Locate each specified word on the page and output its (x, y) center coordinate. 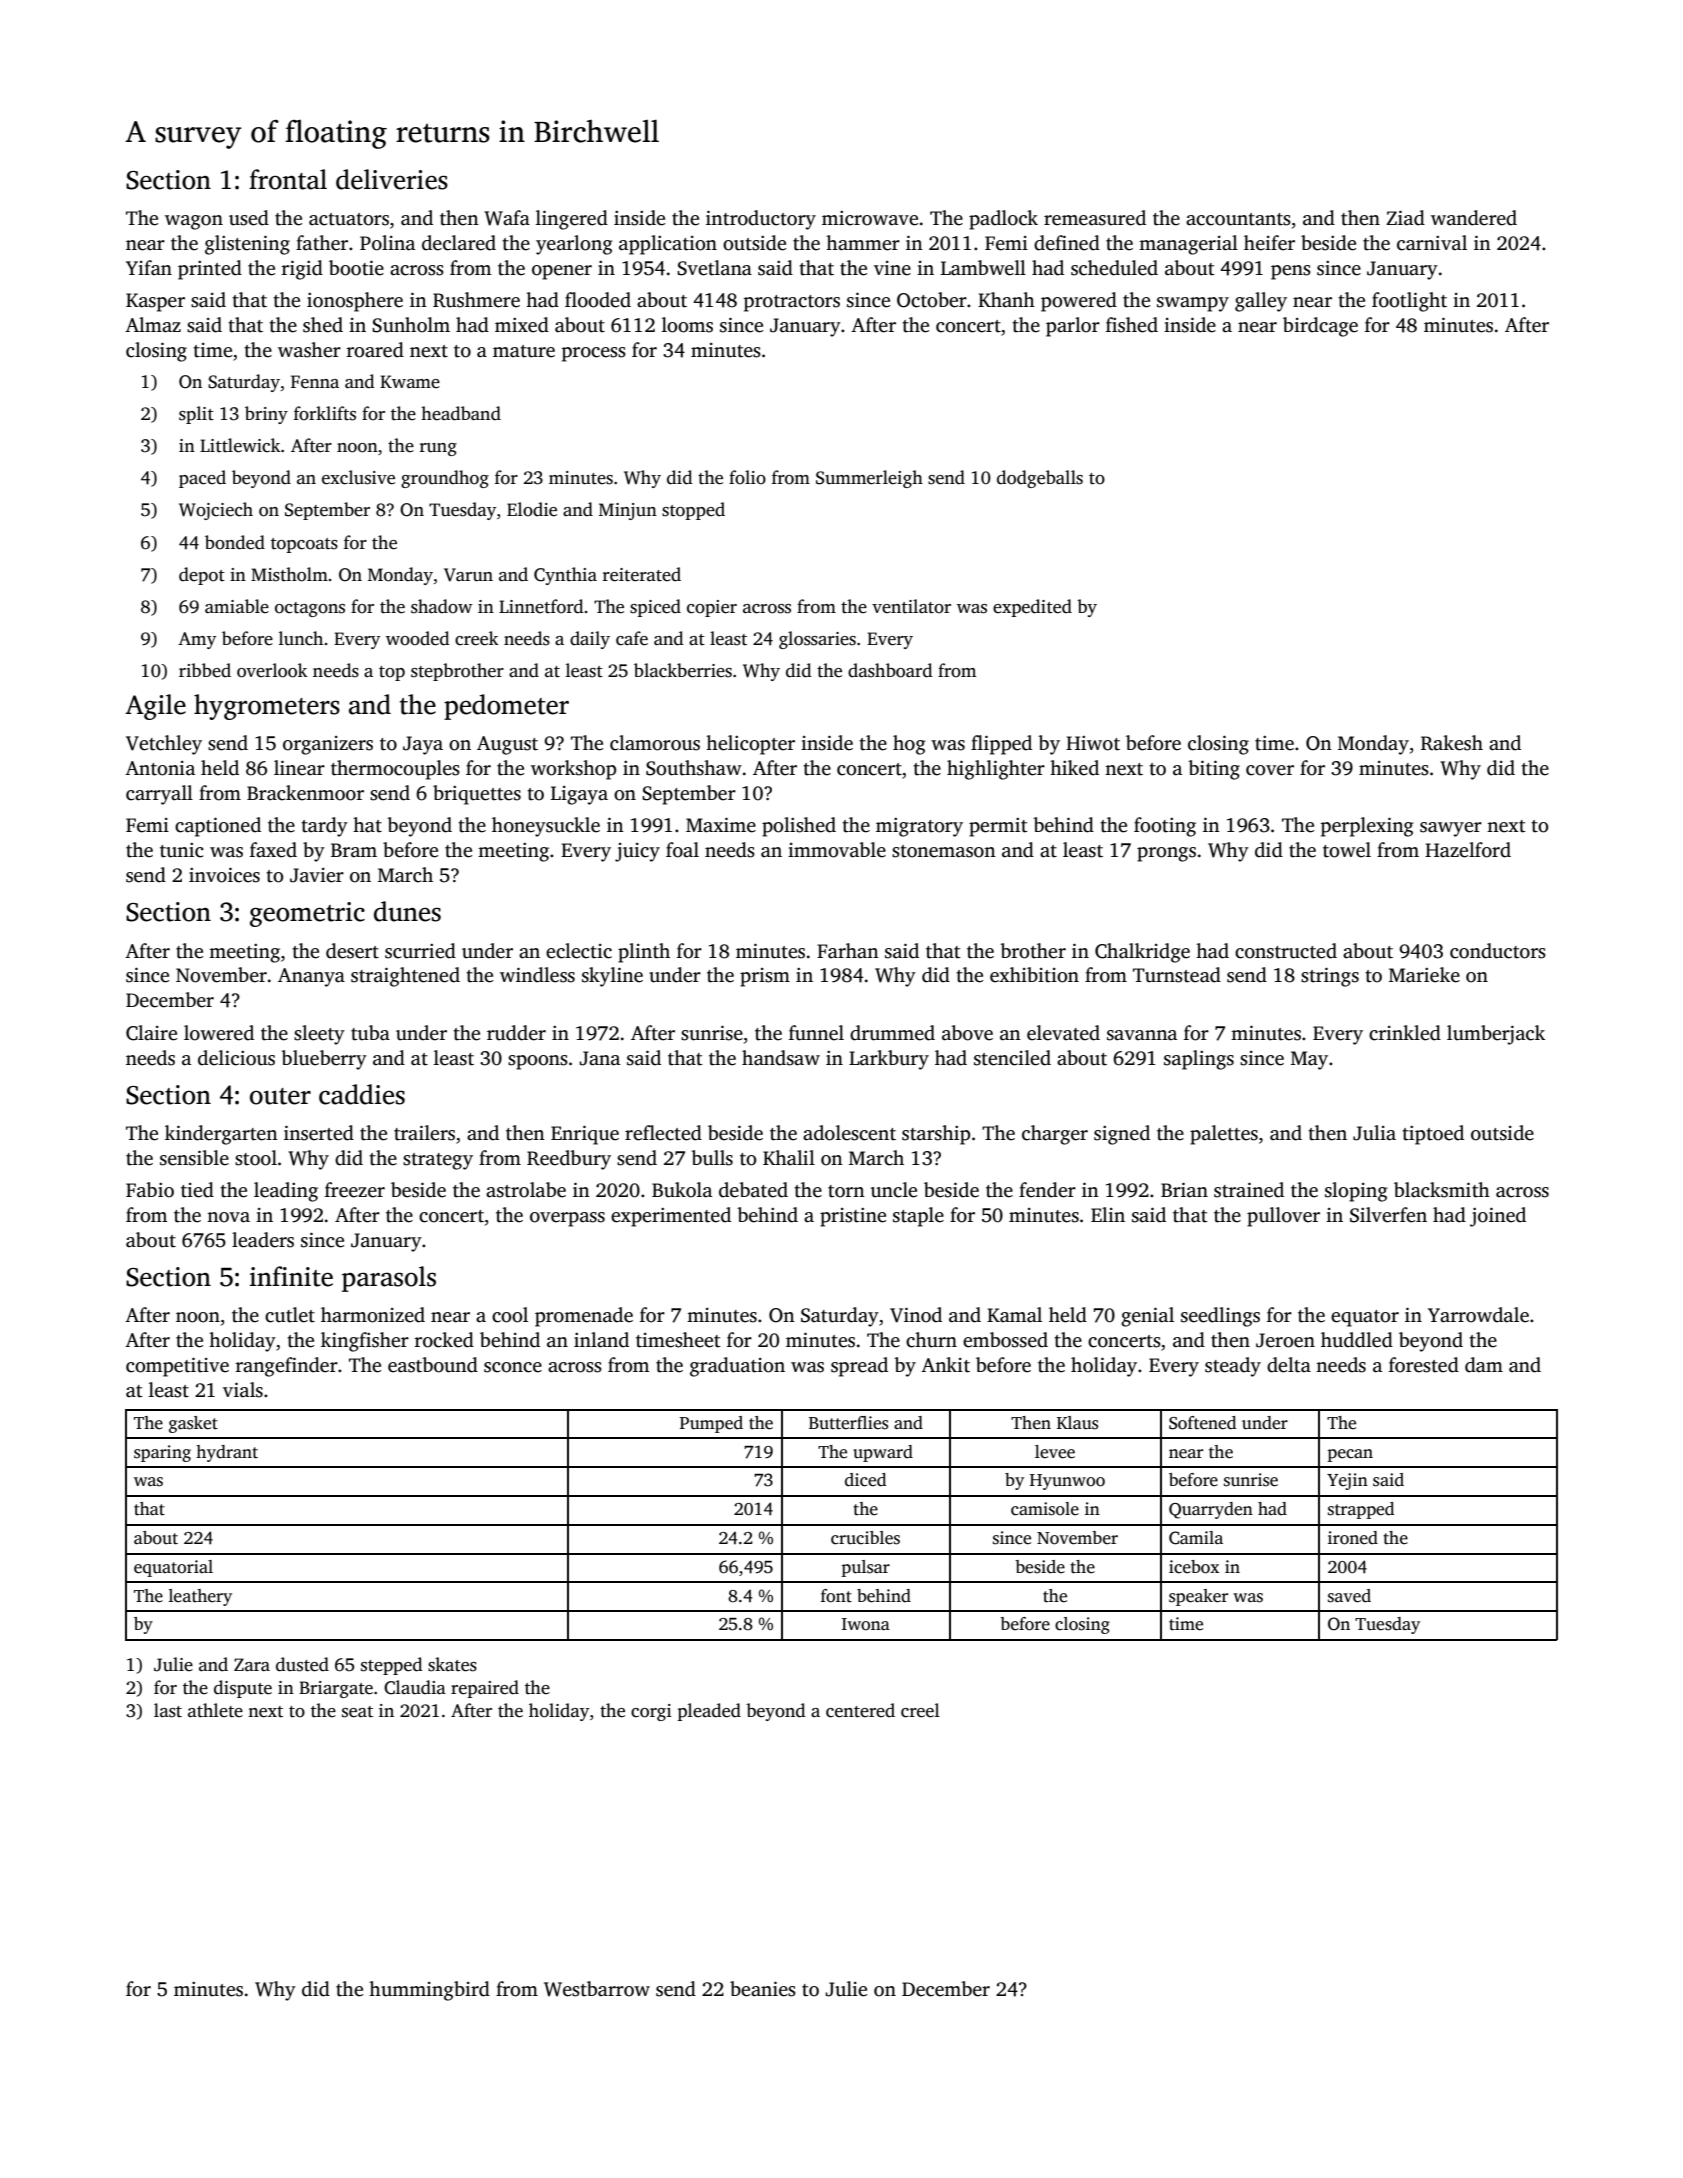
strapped (1361, 1510)
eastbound (433, 1365)
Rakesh (1452, 743)
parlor (1073, 327)
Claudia (415, 1687)
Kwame (410, 382)
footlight (1409, 302)
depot (202, 576)
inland (601, 1340)
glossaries (817, 640)
